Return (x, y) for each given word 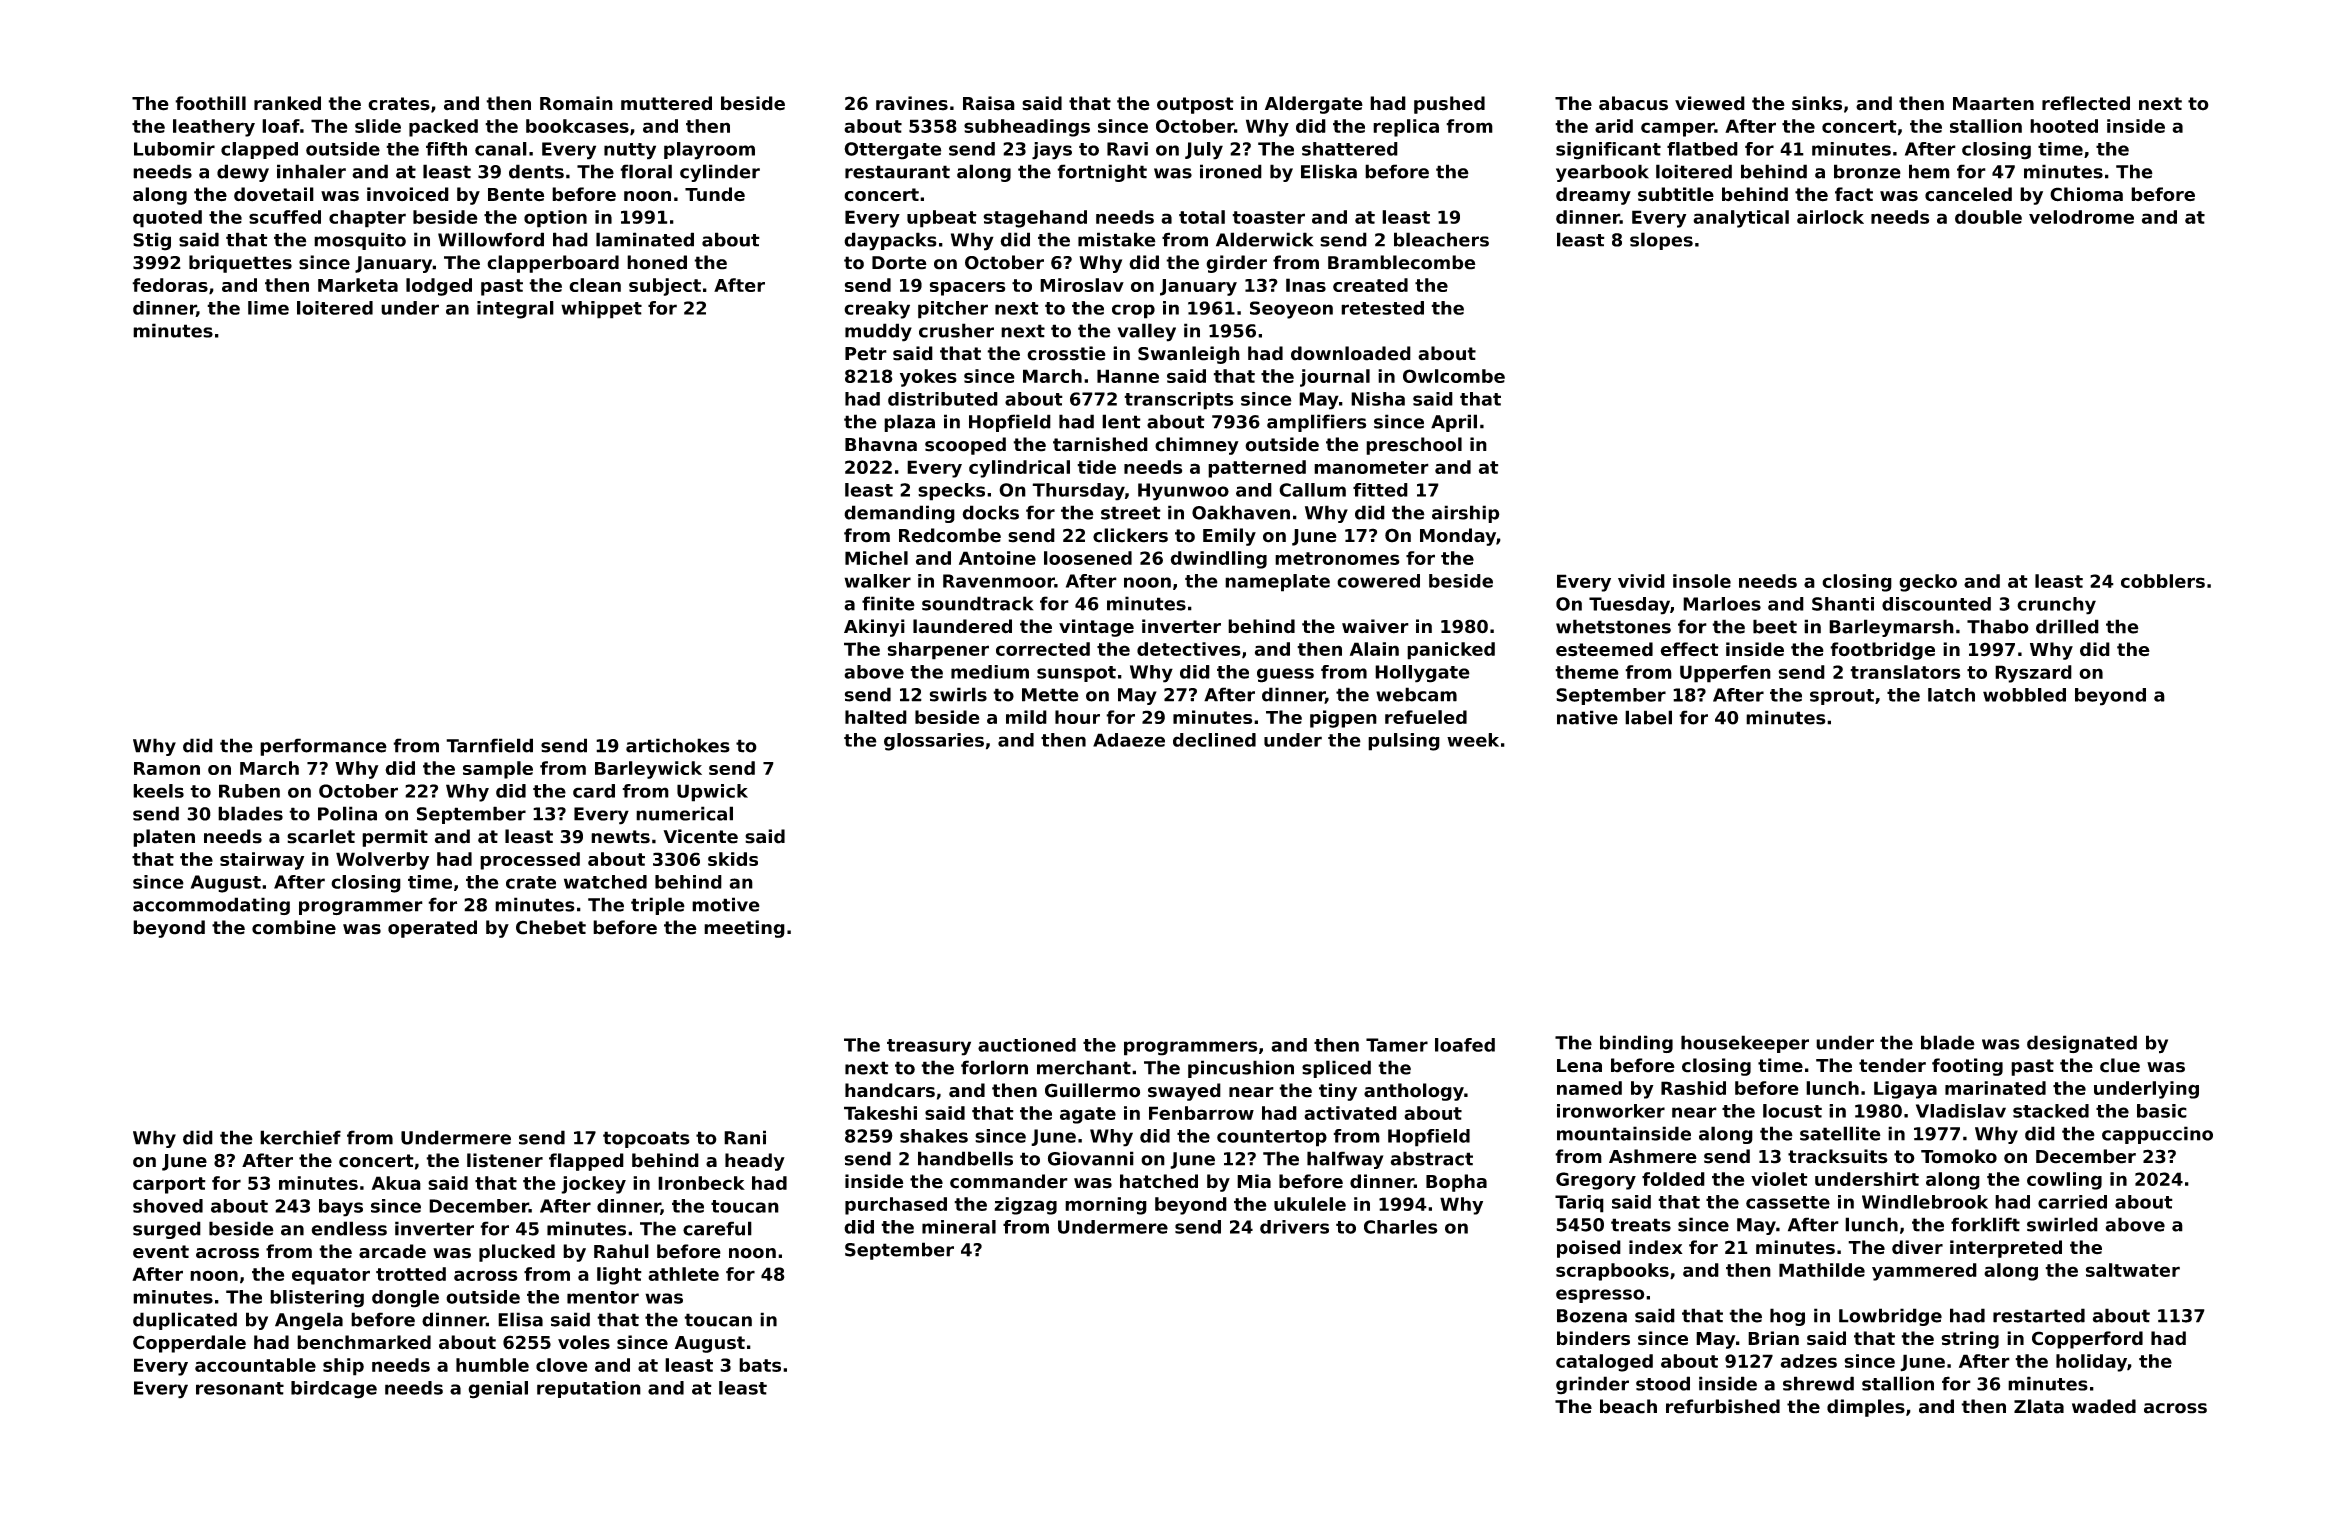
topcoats (646, 1139)
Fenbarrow (1201, 1113)
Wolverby (382, 861)
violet (1779, 1179)
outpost (1195, 105)
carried (2072, 1202)
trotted (411, 1274)
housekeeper (1745, 1044)
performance (323, 747)
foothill (210, 103)
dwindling (1218, 560)
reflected (2086, 103)
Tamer (1397, 1045)
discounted (1936, 604)
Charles (1401, 1227)
